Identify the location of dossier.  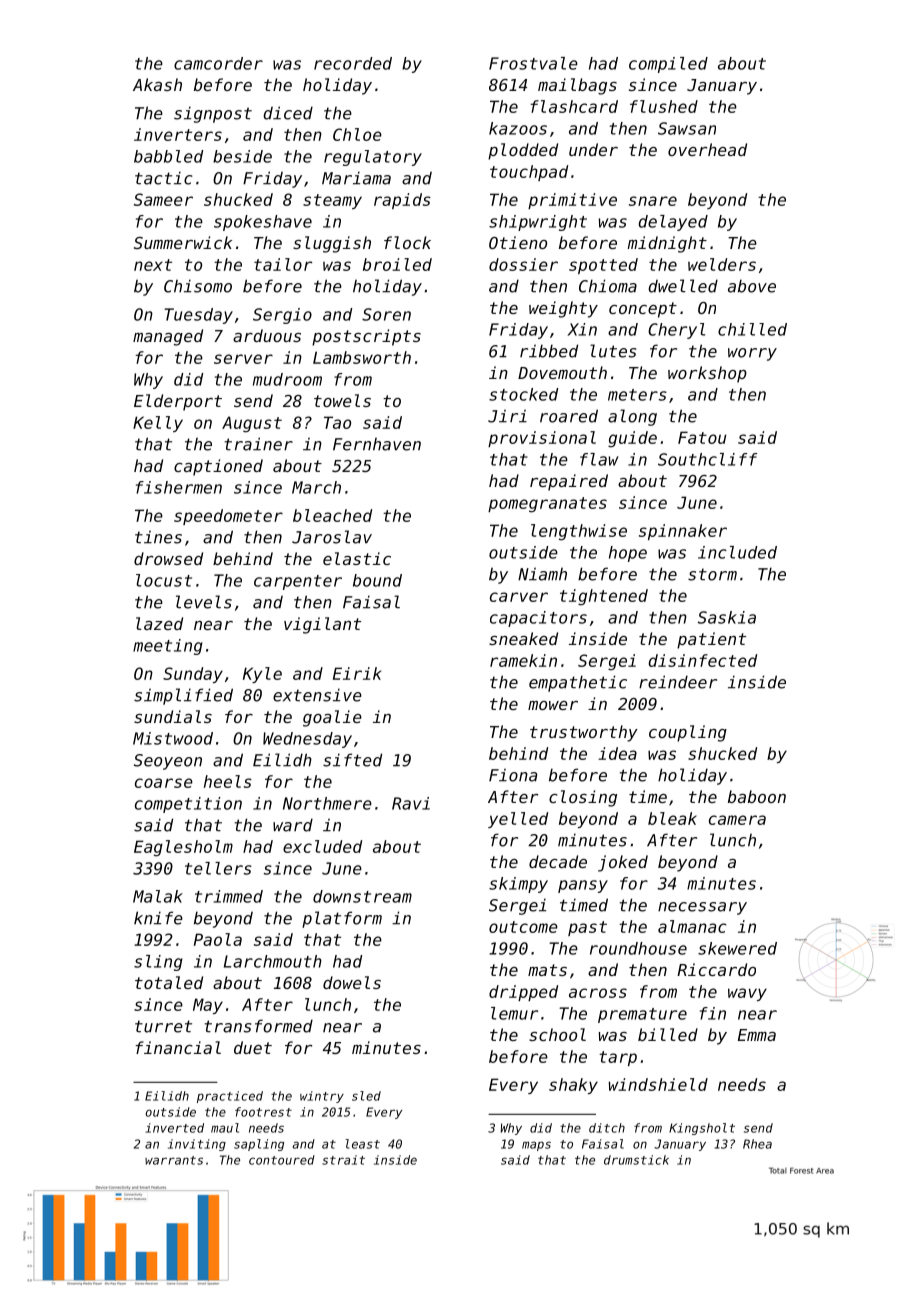
(523, 264).
